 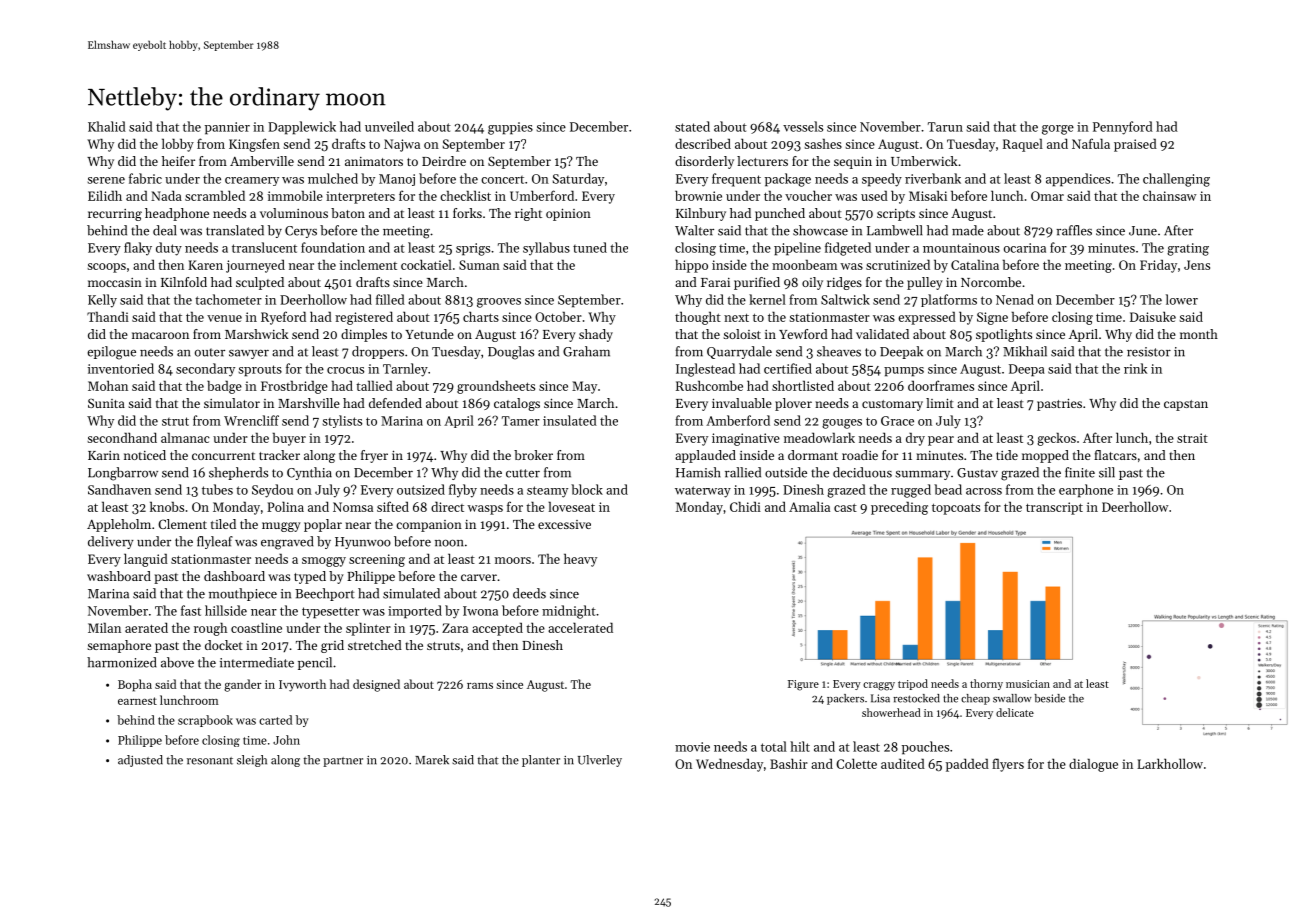 What do you see at coordinates (224, 387) in the image?
I see `badge` at bounding box center [224, 387].
